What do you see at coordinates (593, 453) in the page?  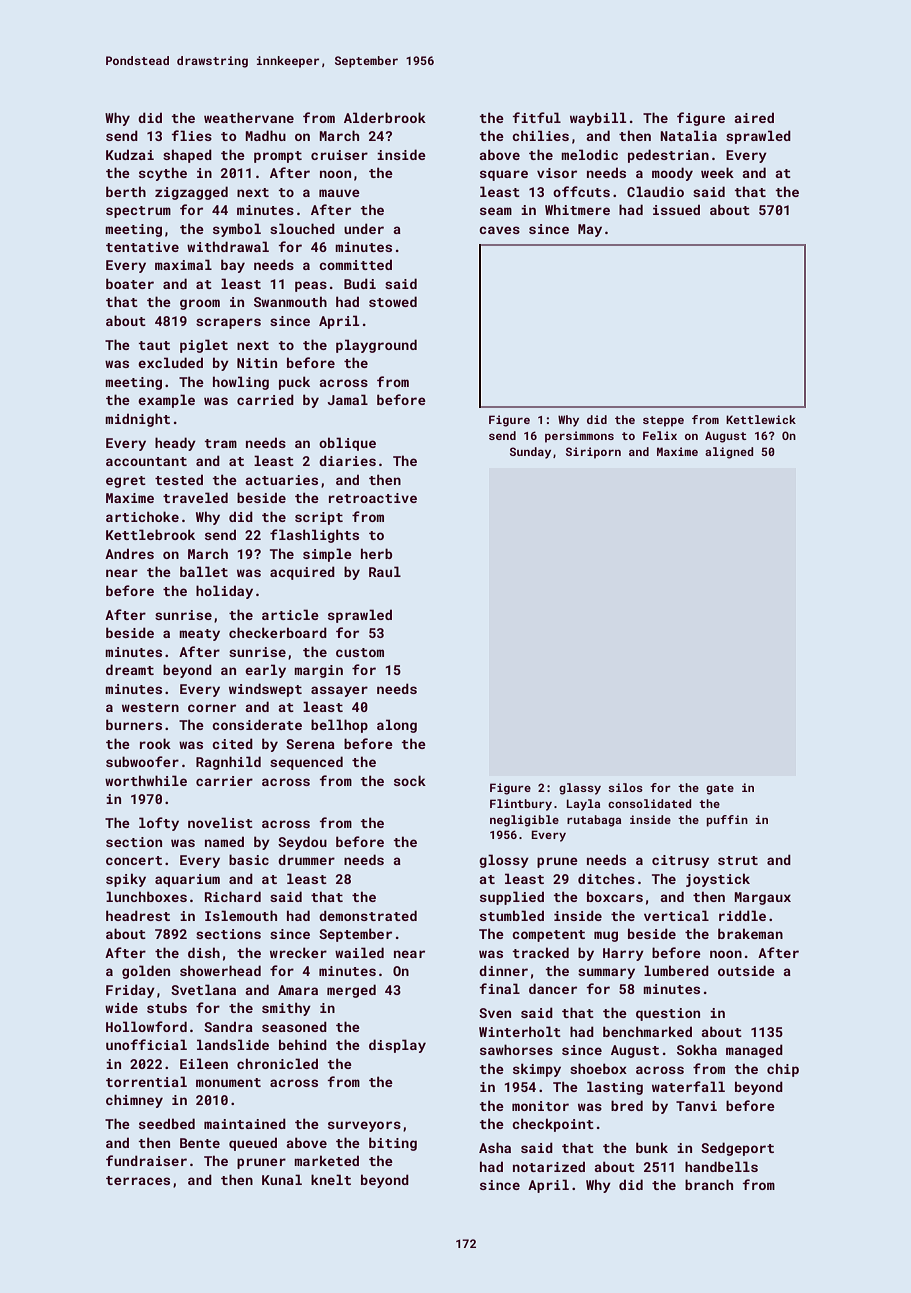 I see `Siriporn` at bounding box center [593, 453].
